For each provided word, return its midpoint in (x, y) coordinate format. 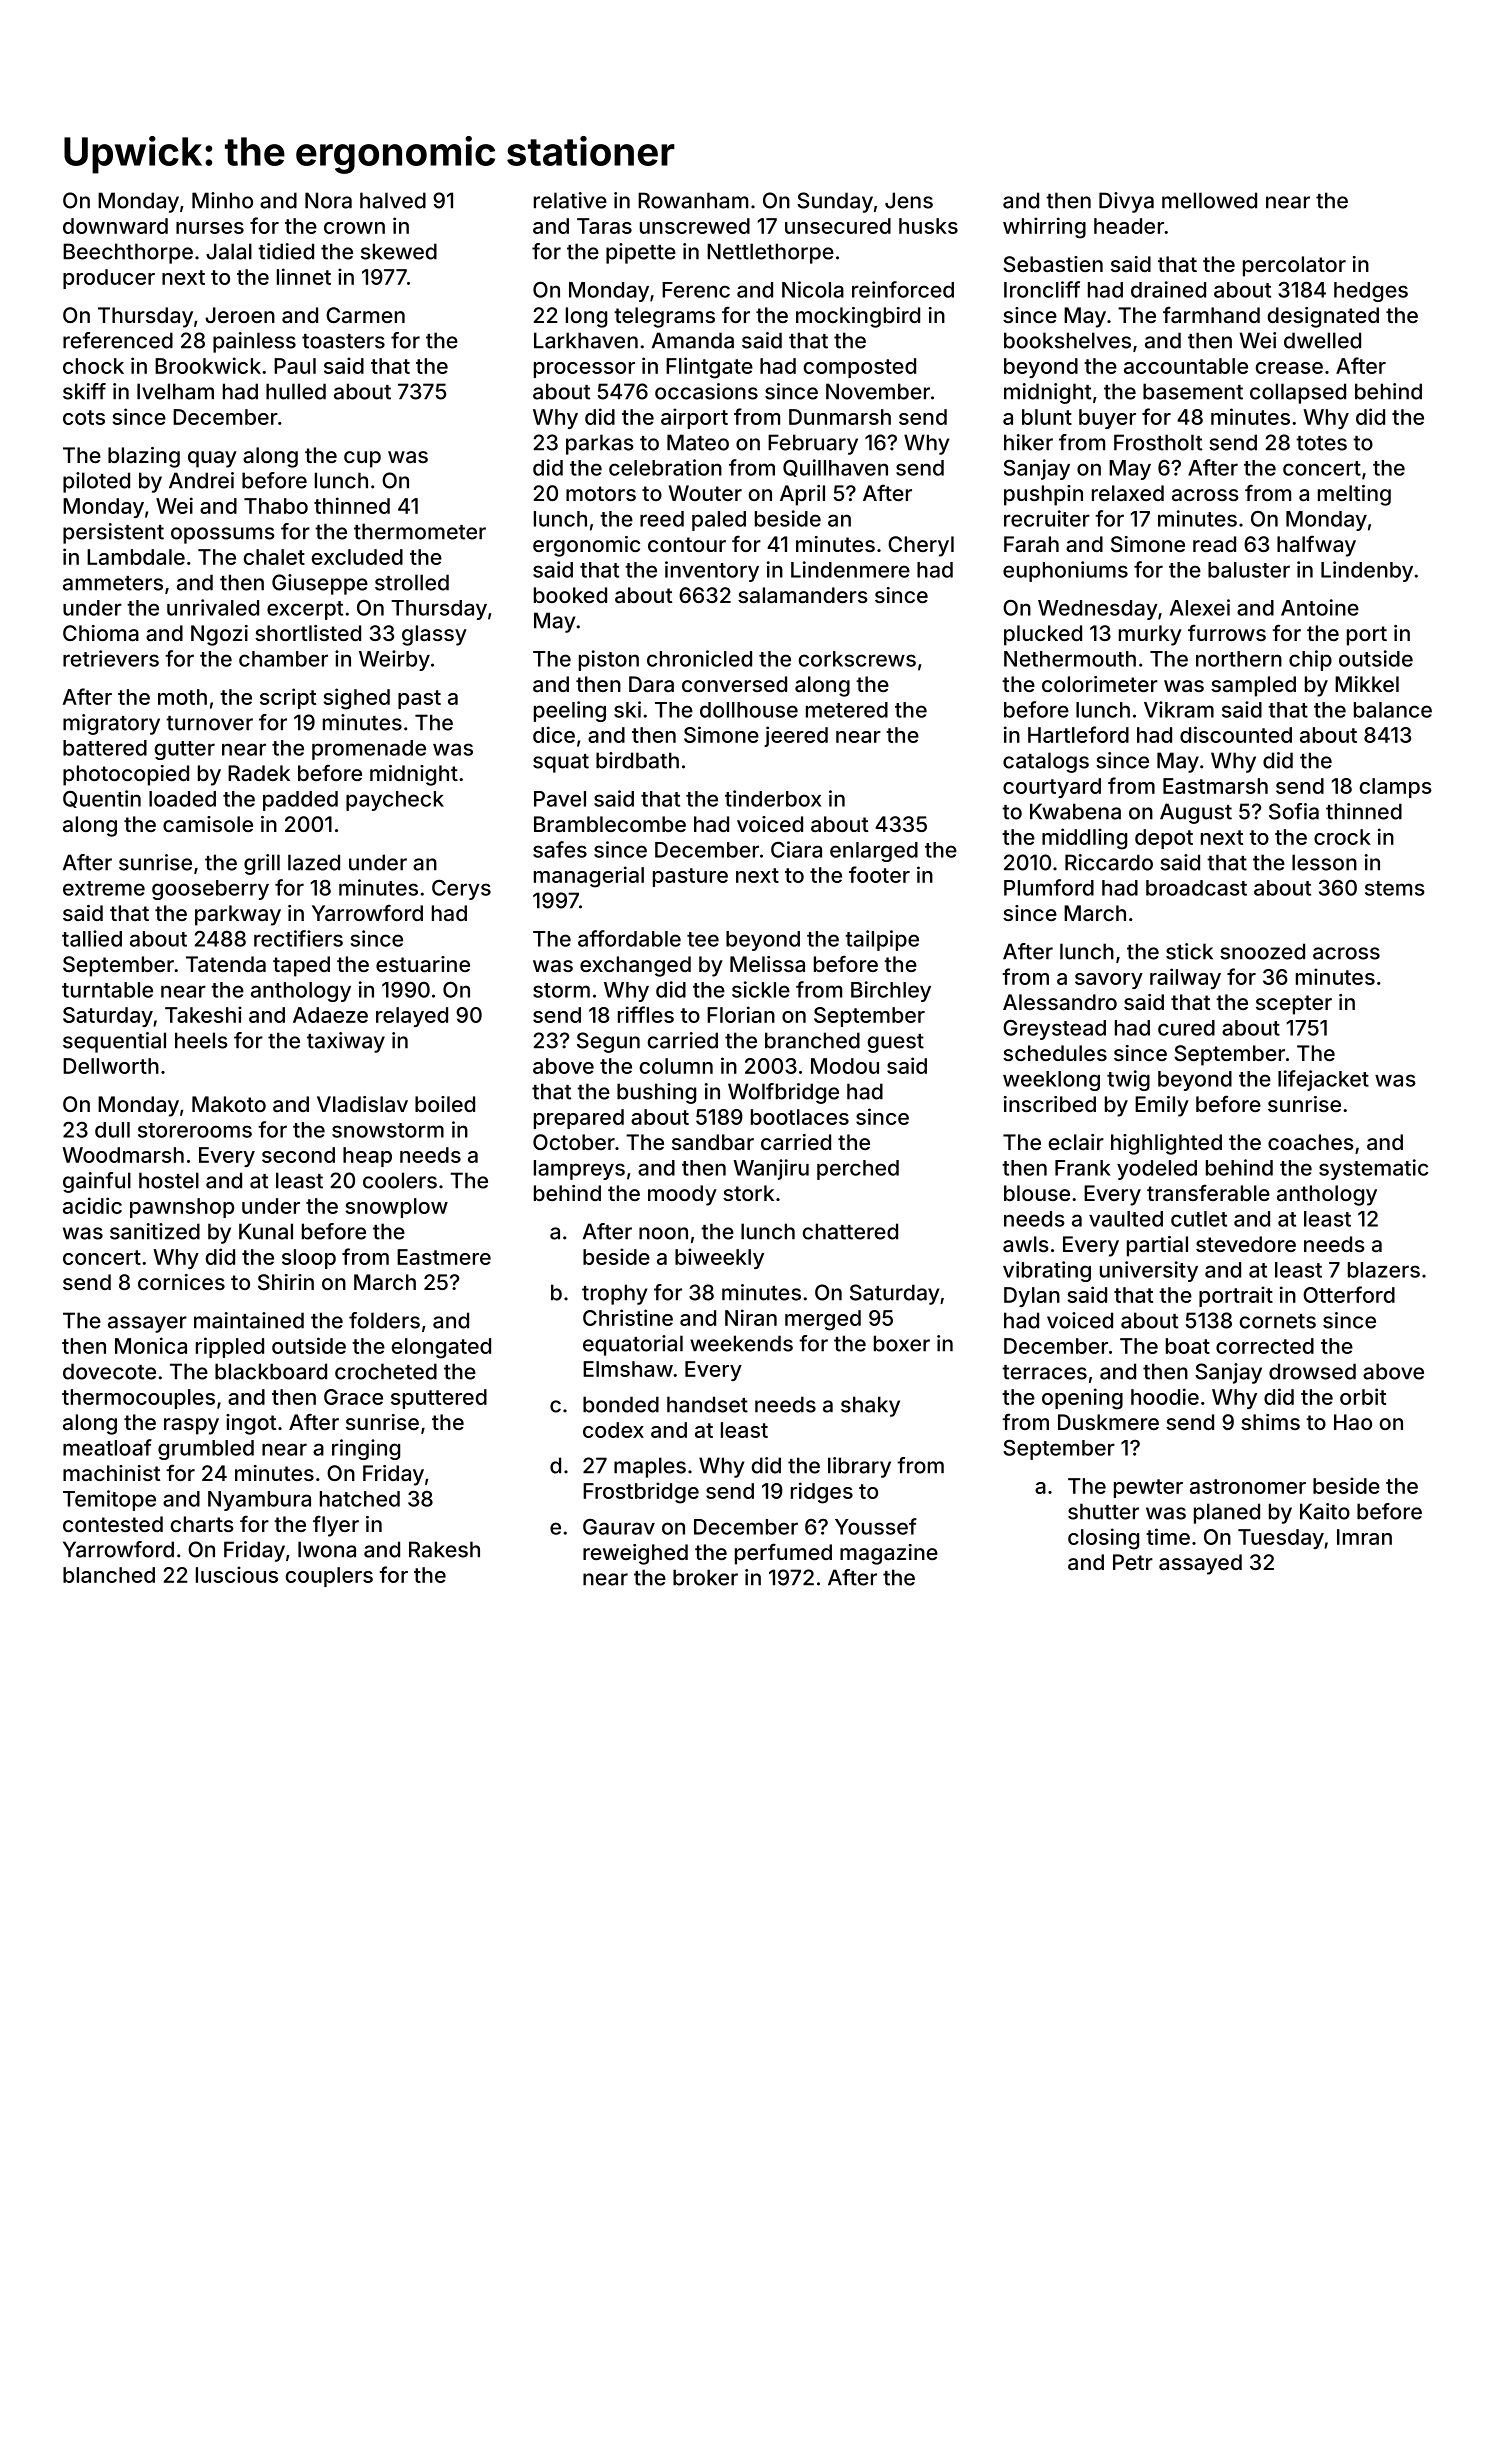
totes (1321, 443)
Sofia (1294, 811)
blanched (109, 1575)
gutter (185, 750)
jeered (796, 736)
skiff (84, 391)
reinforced (903, 289)
